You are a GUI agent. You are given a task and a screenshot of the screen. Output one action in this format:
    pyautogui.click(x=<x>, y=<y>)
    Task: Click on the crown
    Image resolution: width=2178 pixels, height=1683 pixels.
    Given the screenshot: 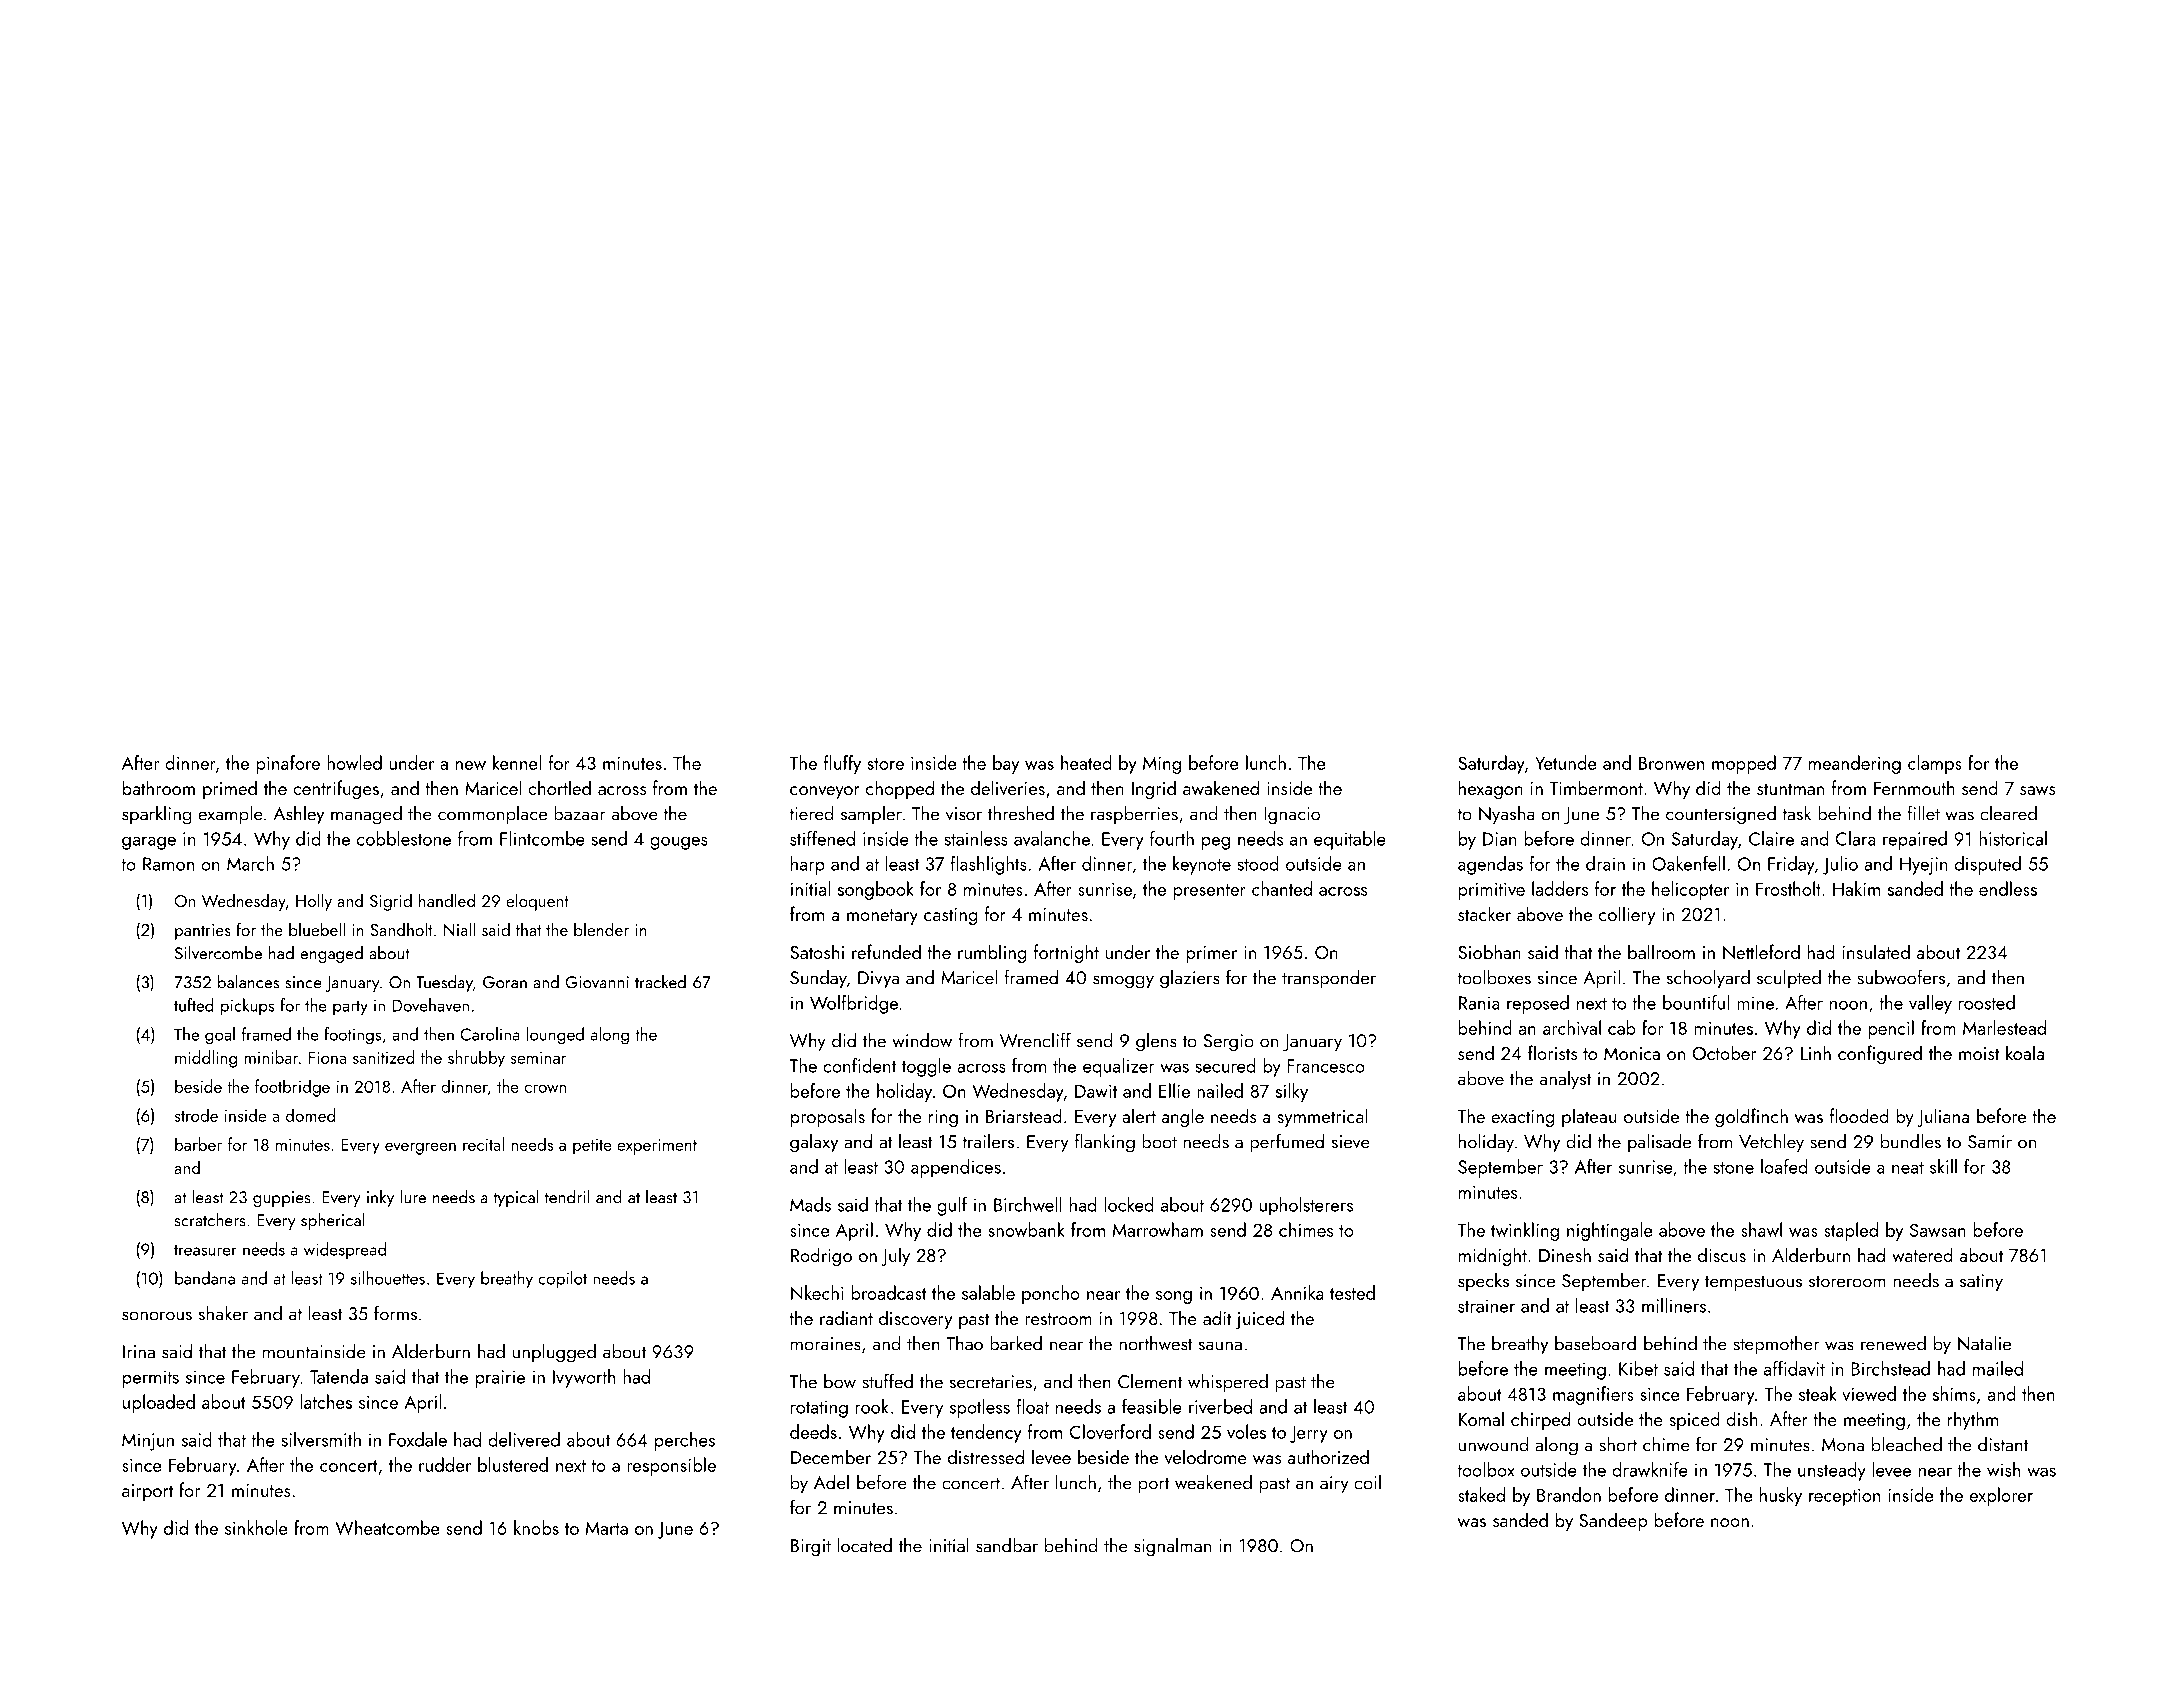 What is the action you would take?
    pyautogui.click(x=545, y=1089)
